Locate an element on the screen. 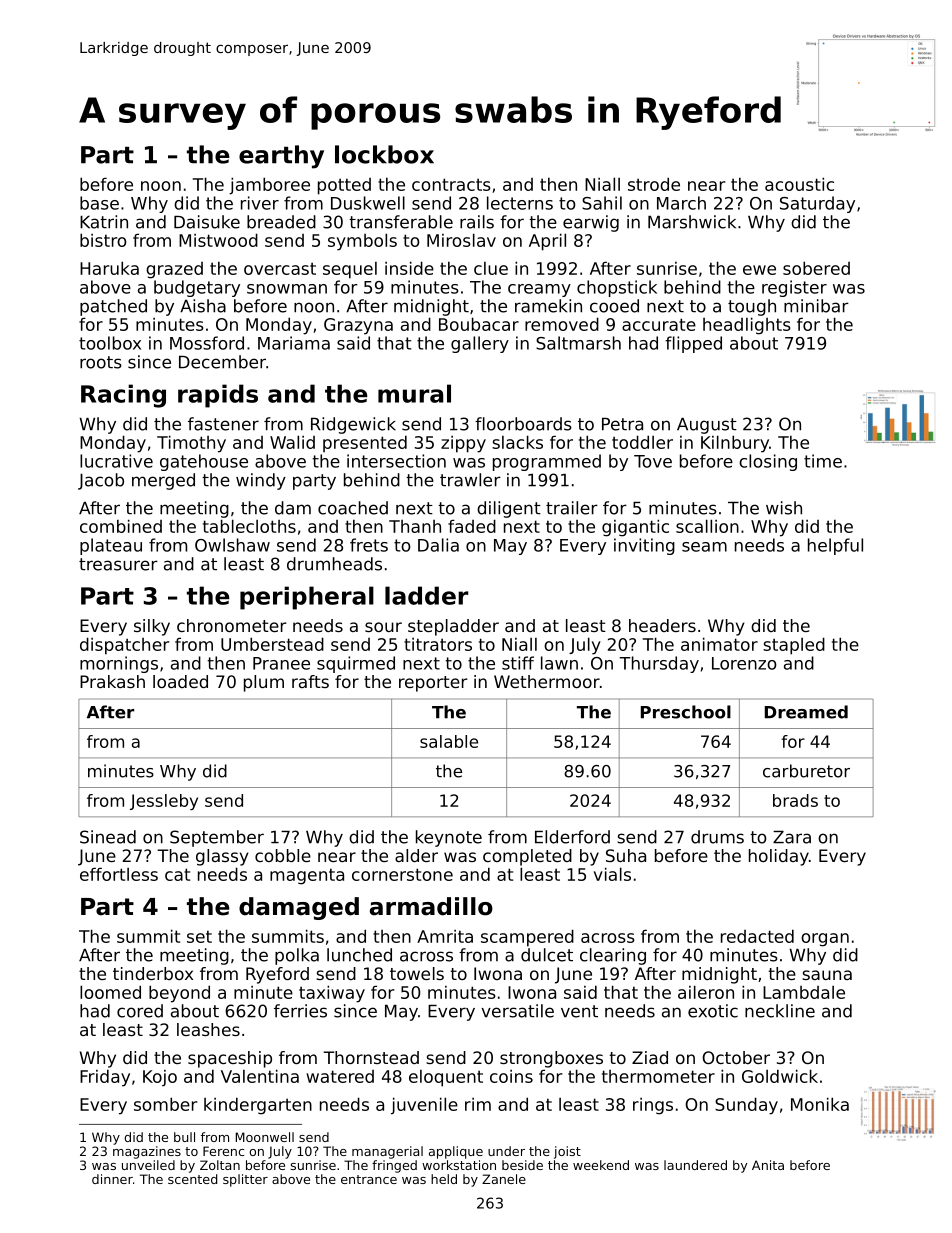  mural is located at coordinates (414, 393).
